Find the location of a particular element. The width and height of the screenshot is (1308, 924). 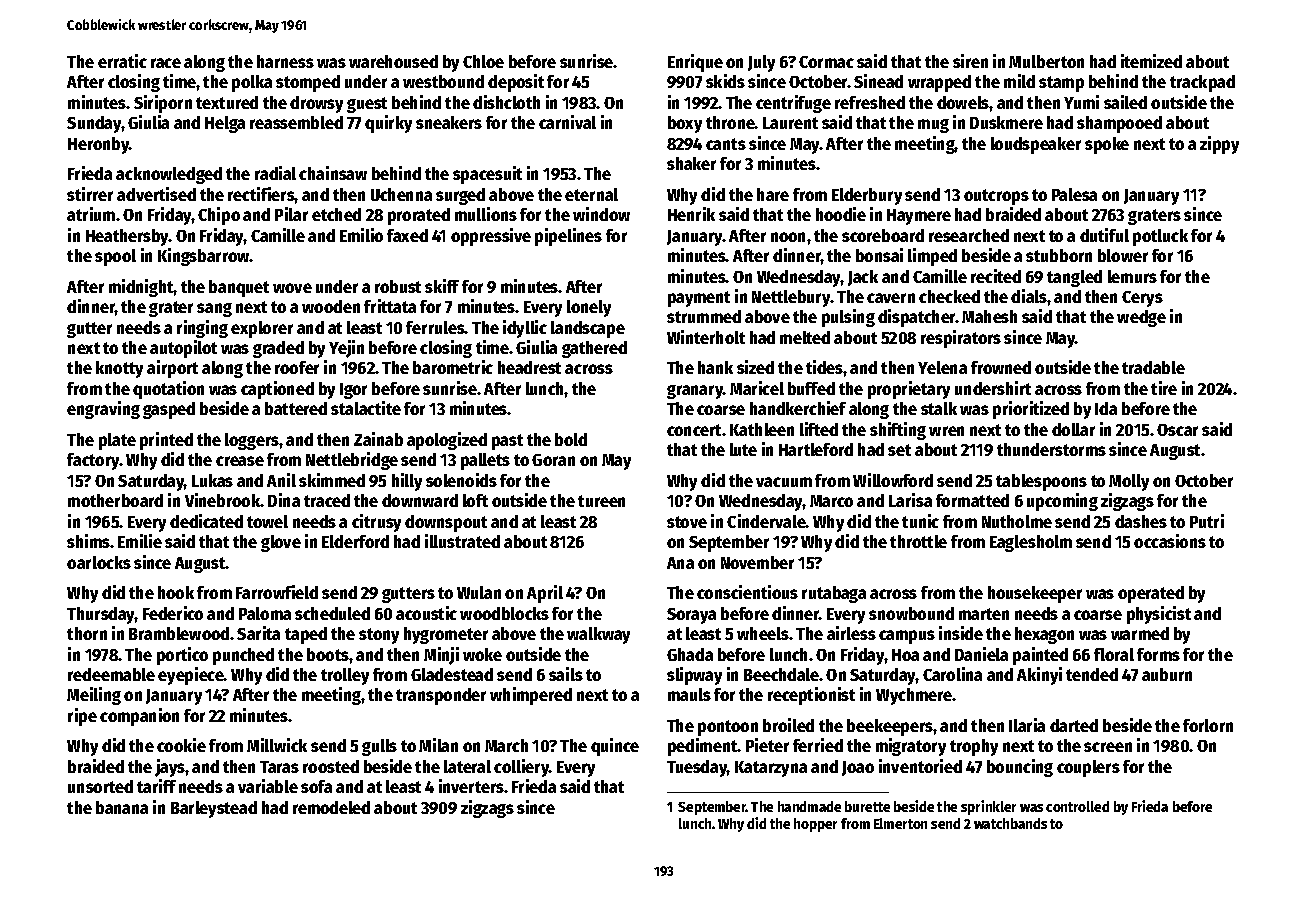

siren is located at coordinates (970, 61).
